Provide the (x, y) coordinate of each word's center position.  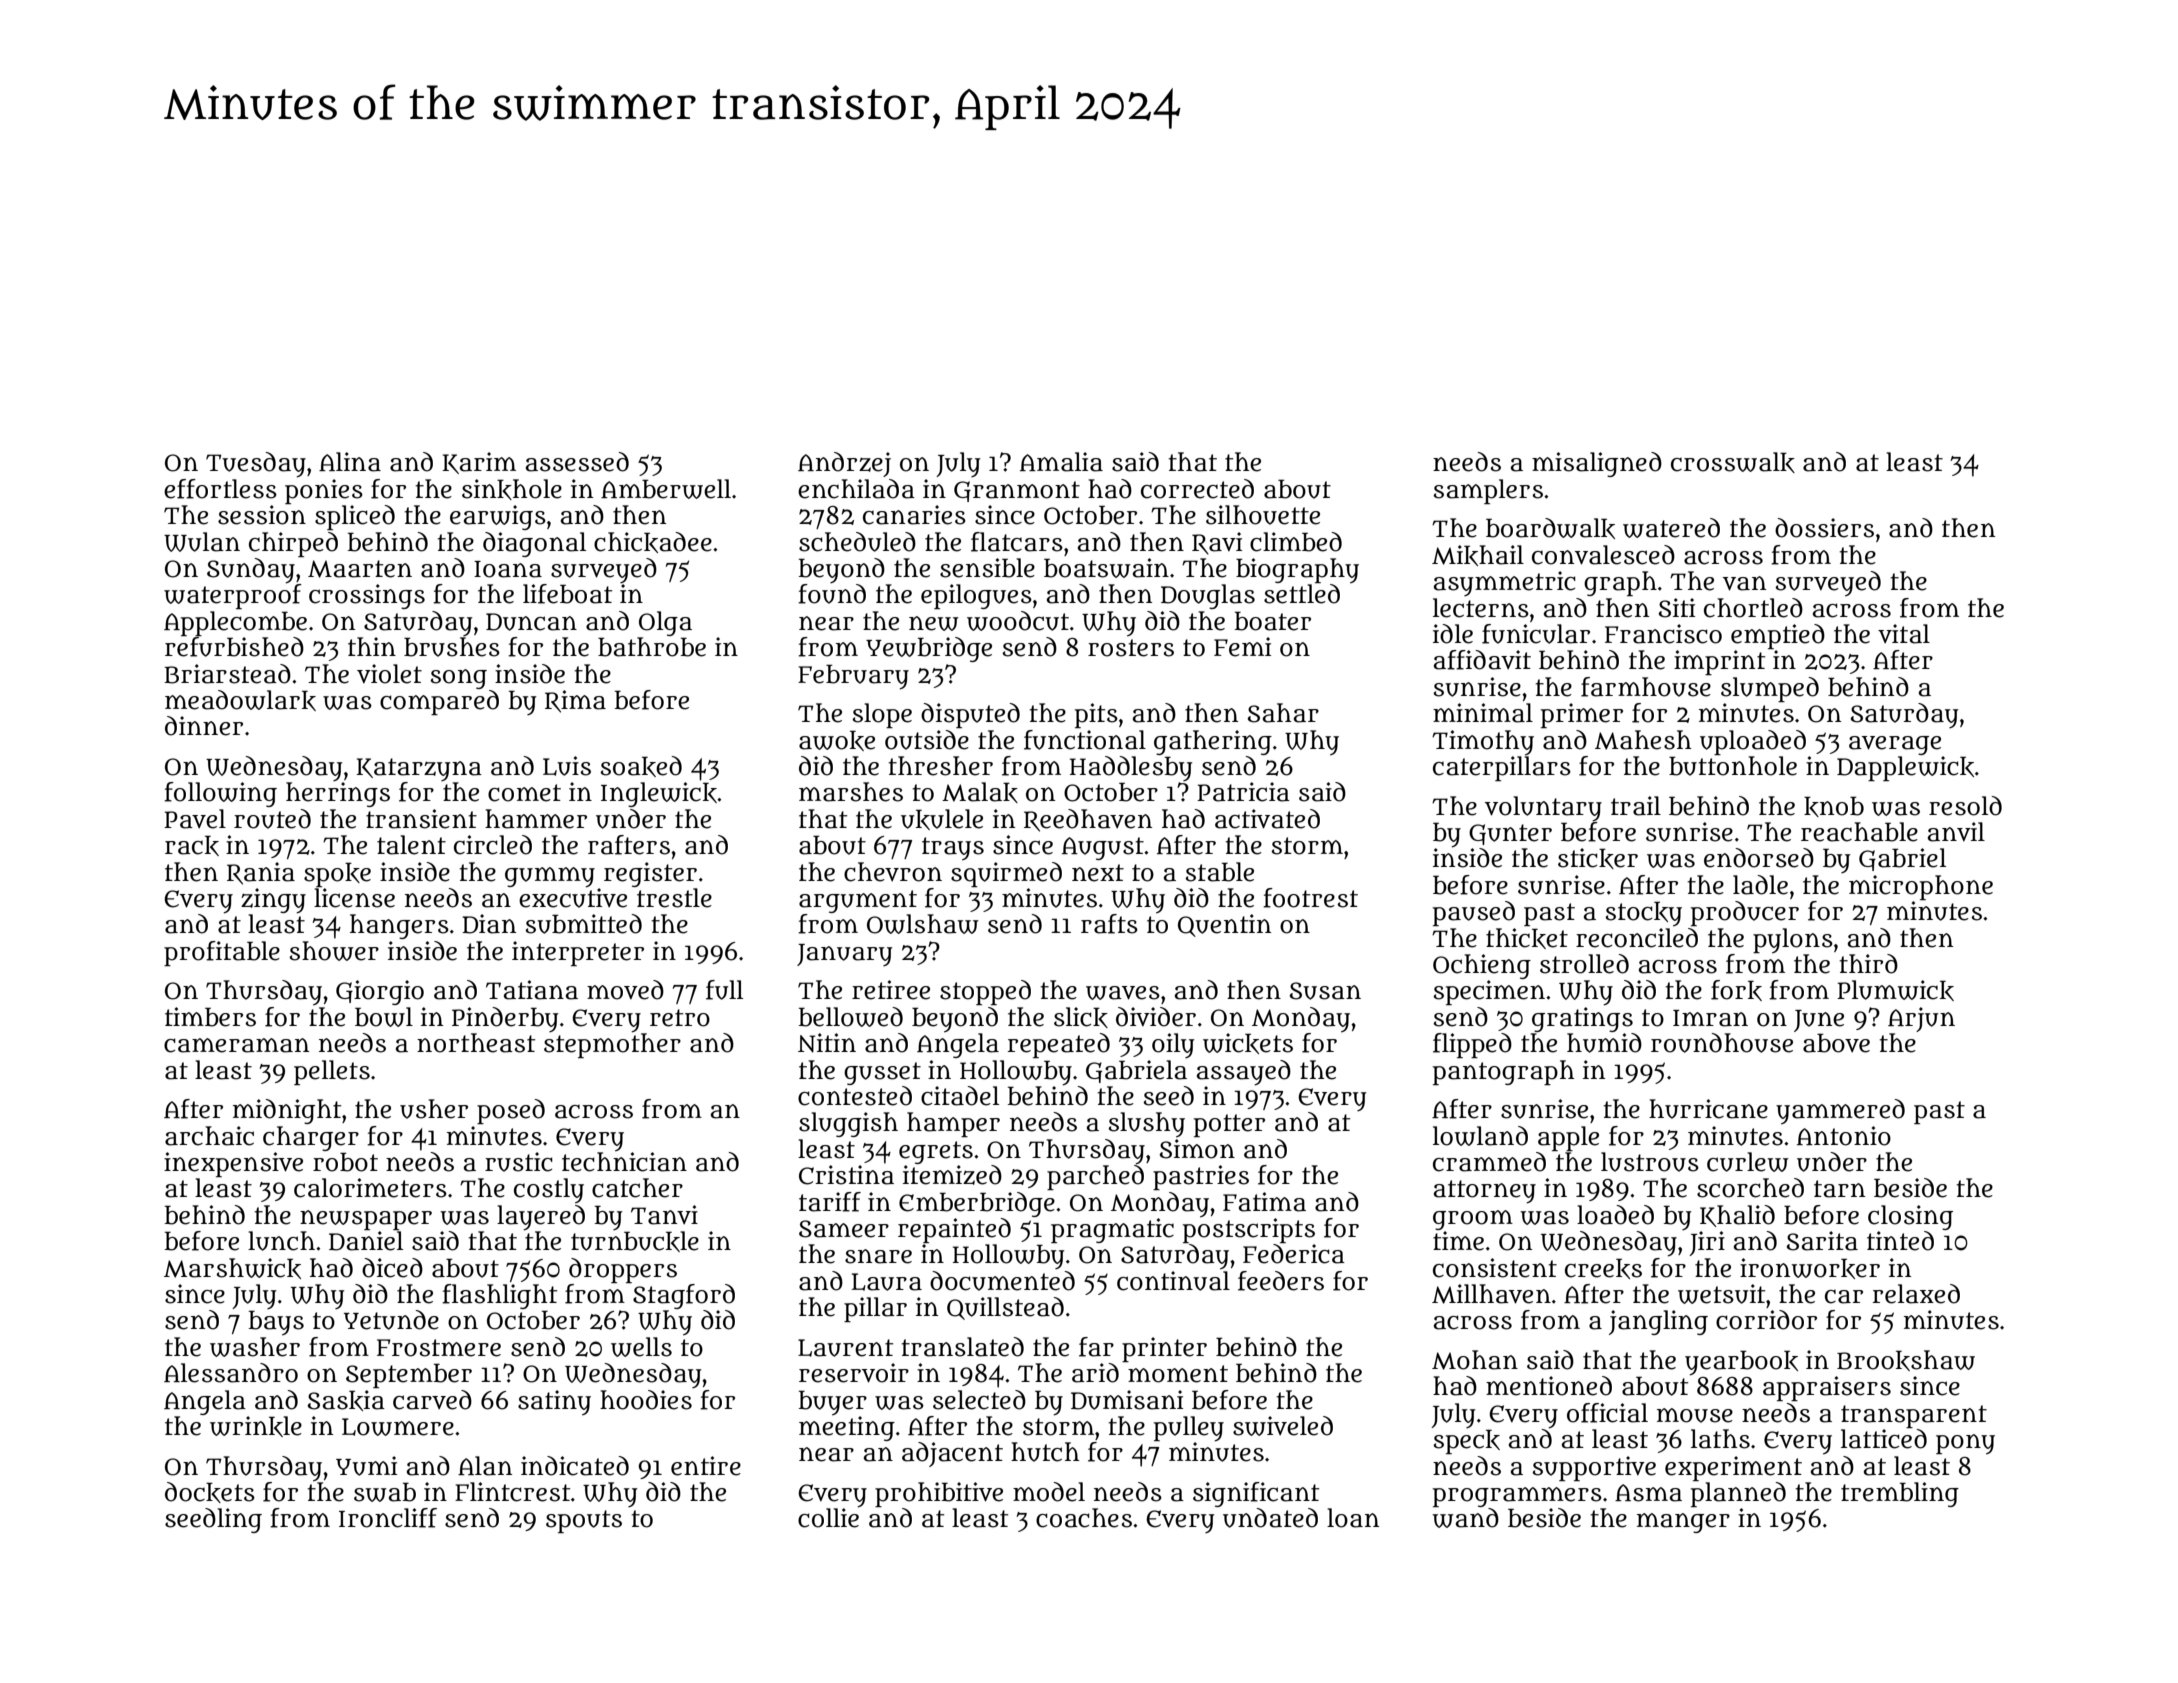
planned (1738, 1494)
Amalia (1061, 462)
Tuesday (256, 465)
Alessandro (231, 1373)
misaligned (1597, 464)
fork (1736, 990)
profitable (222, 953)
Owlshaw (923, 924)
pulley (1189, 1429)
